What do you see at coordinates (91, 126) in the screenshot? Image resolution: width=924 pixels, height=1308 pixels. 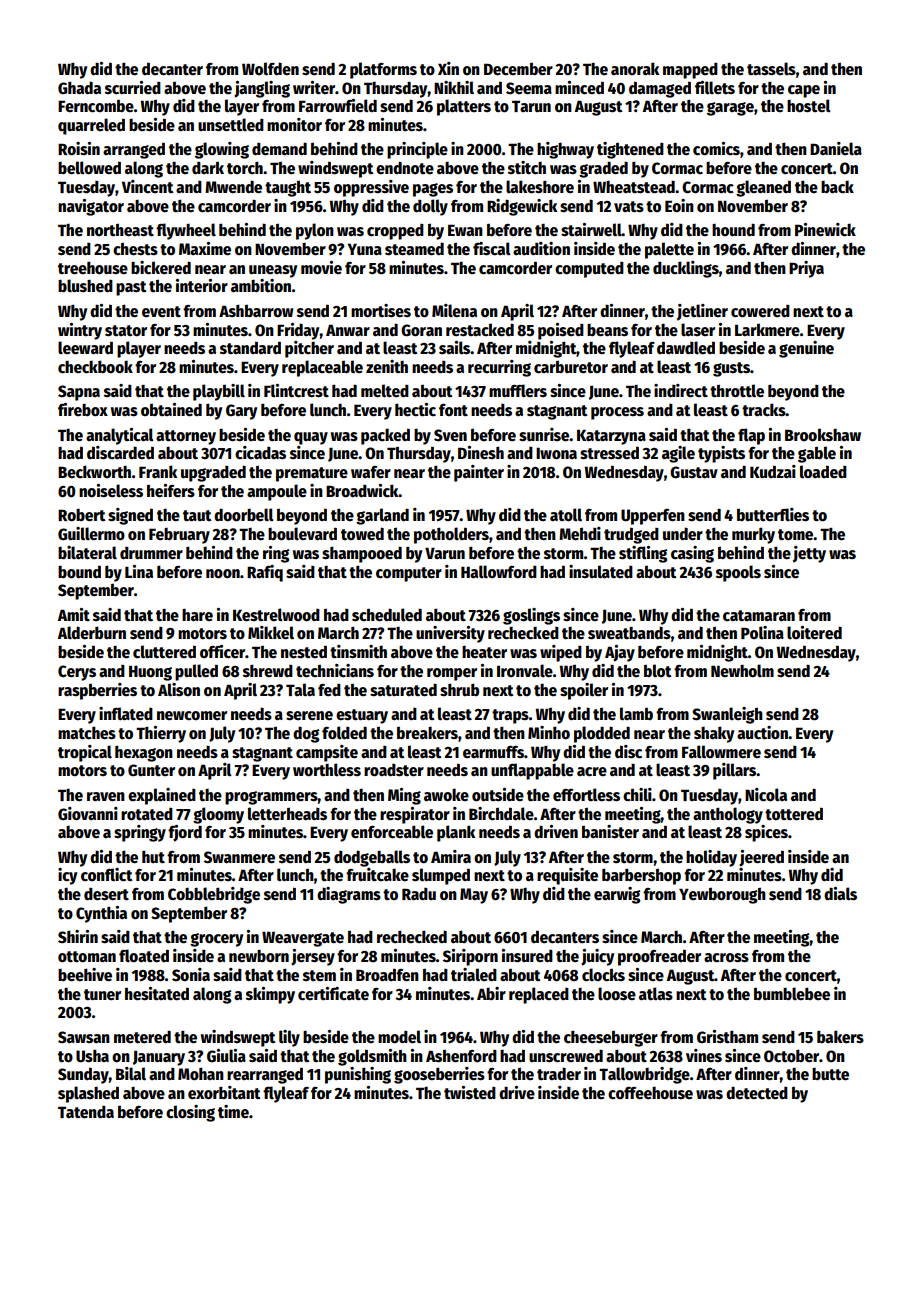 I see `quarreled` at bounding box center [91, 126].
